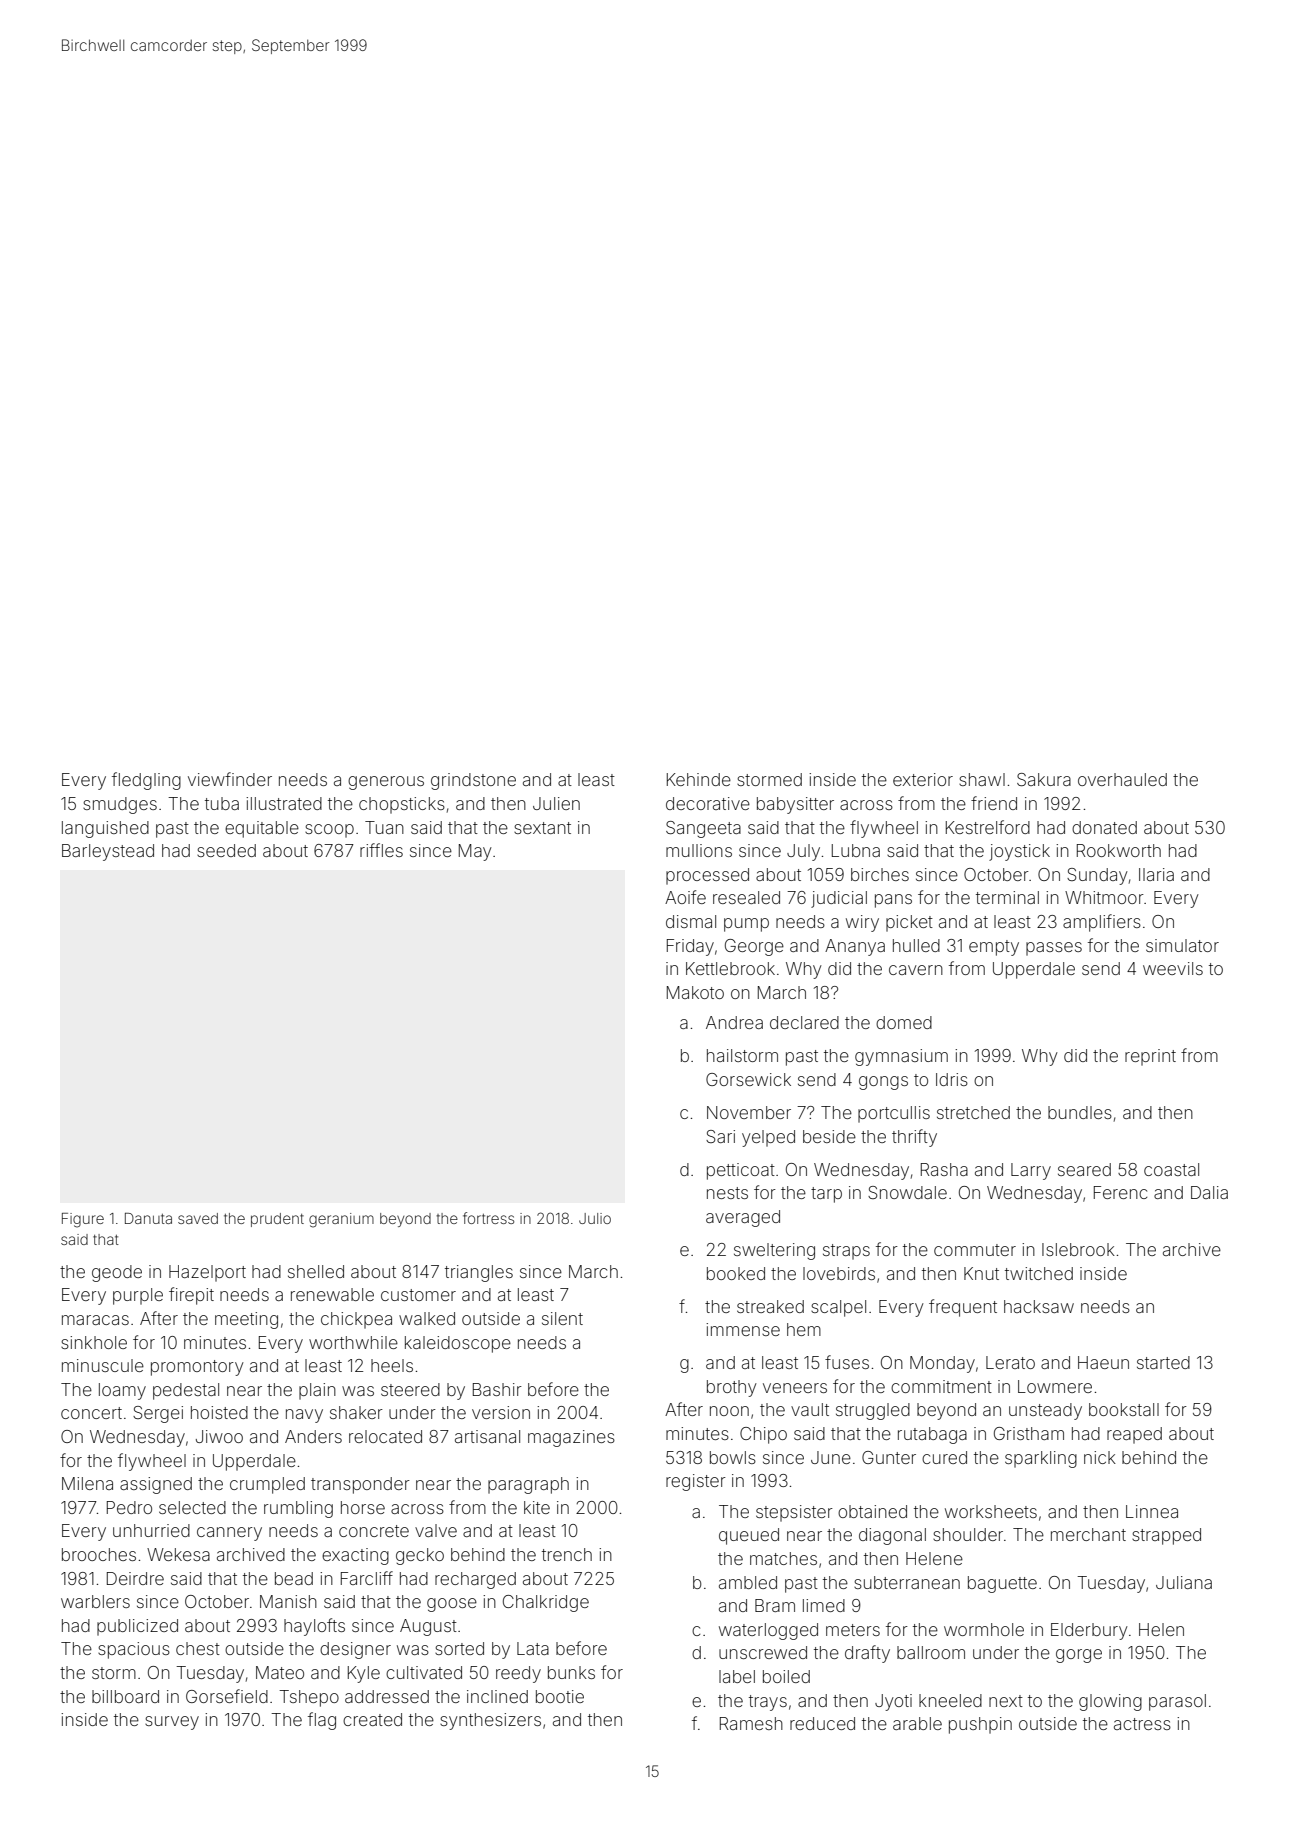 This screenshot has height=1824, width=1290. What do you see at coordinates (488, 1218) in the screenshot?
I see `fortress` at bounding box center [488, 1218].
